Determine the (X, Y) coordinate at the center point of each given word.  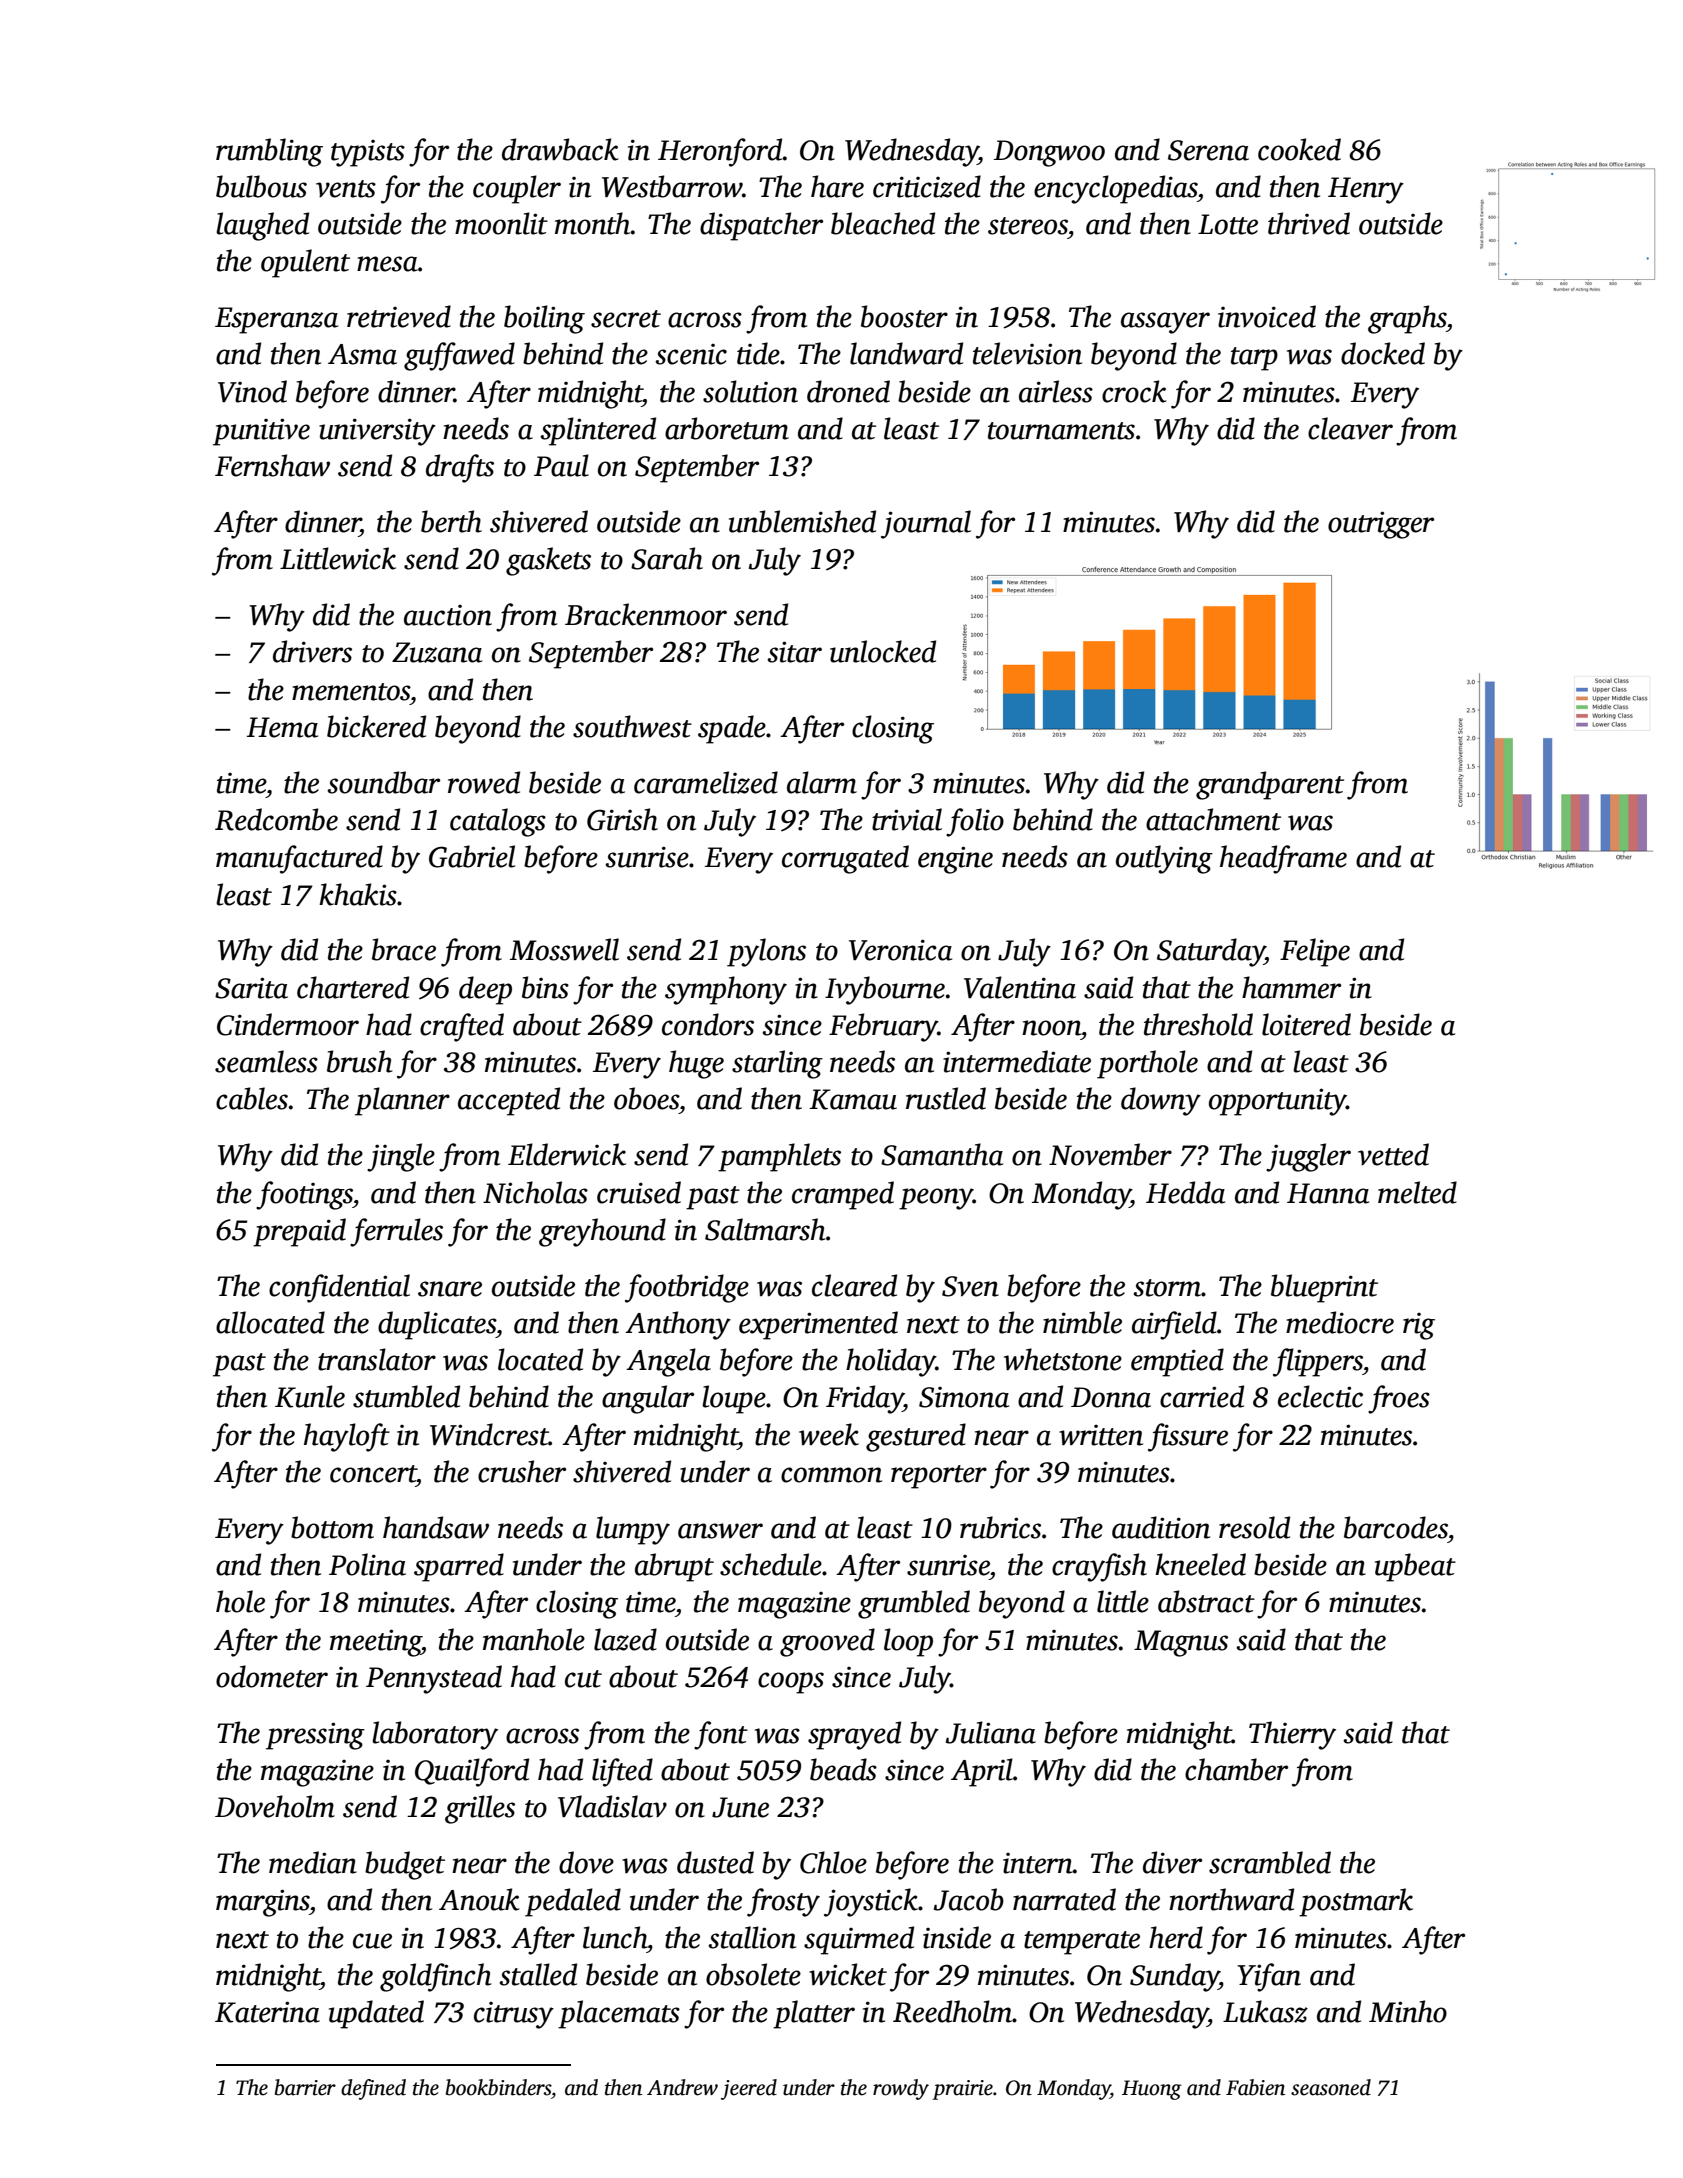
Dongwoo (1049, 153)
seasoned (1331, 2087)
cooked (1299, 149)
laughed (262, 226)
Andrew (682, 2087)
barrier (305, 2087)
